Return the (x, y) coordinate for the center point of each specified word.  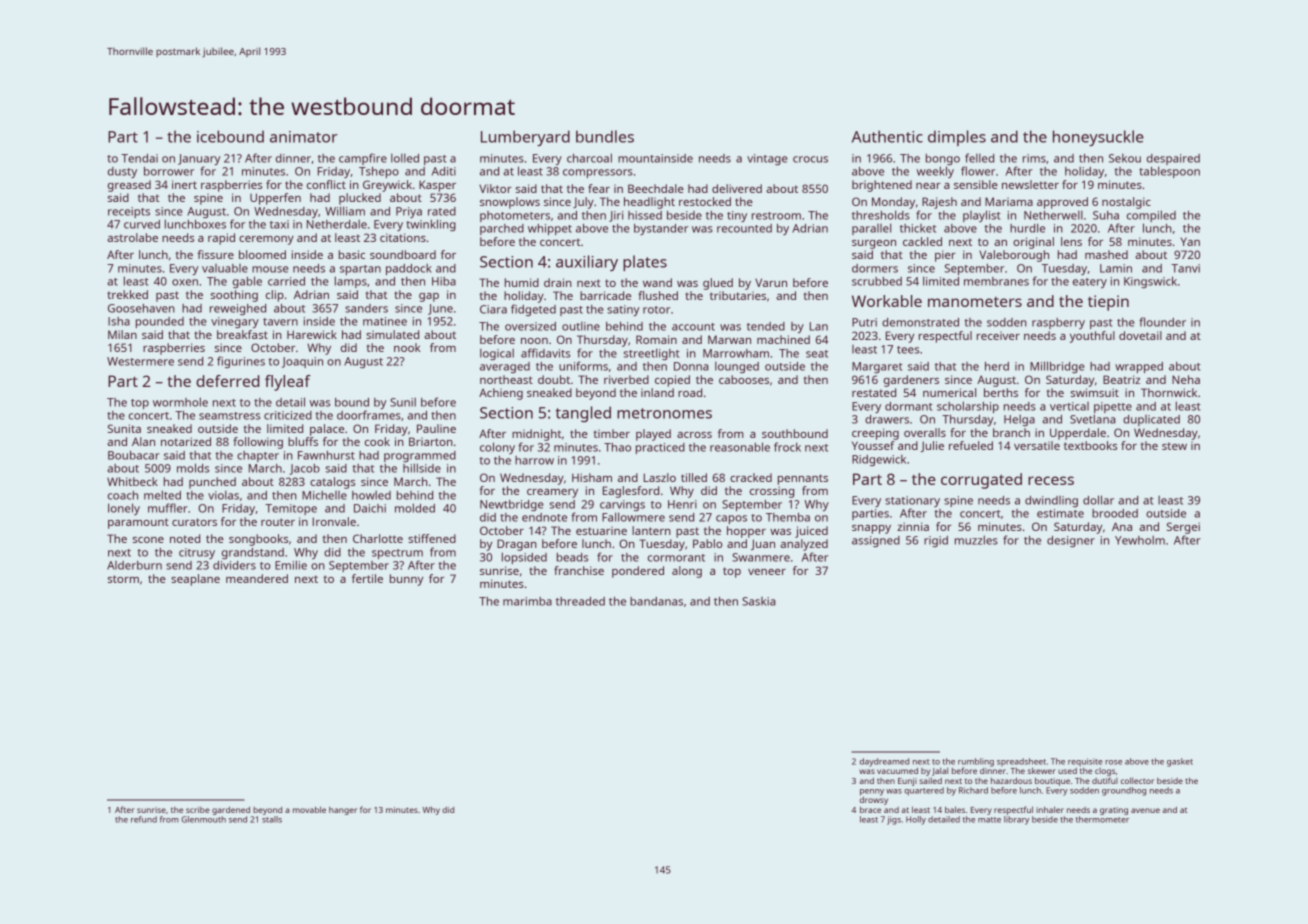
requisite (1085, 762)
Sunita (124, 428)
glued (718, 284)
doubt (554, 379)
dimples (957, 138)
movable (309, 809)
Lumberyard (525, 138)
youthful (1092, 337)
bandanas (656, 601)
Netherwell (1053, 215)
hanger (343, 811)
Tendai (139, 158)
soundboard (403, 254)
